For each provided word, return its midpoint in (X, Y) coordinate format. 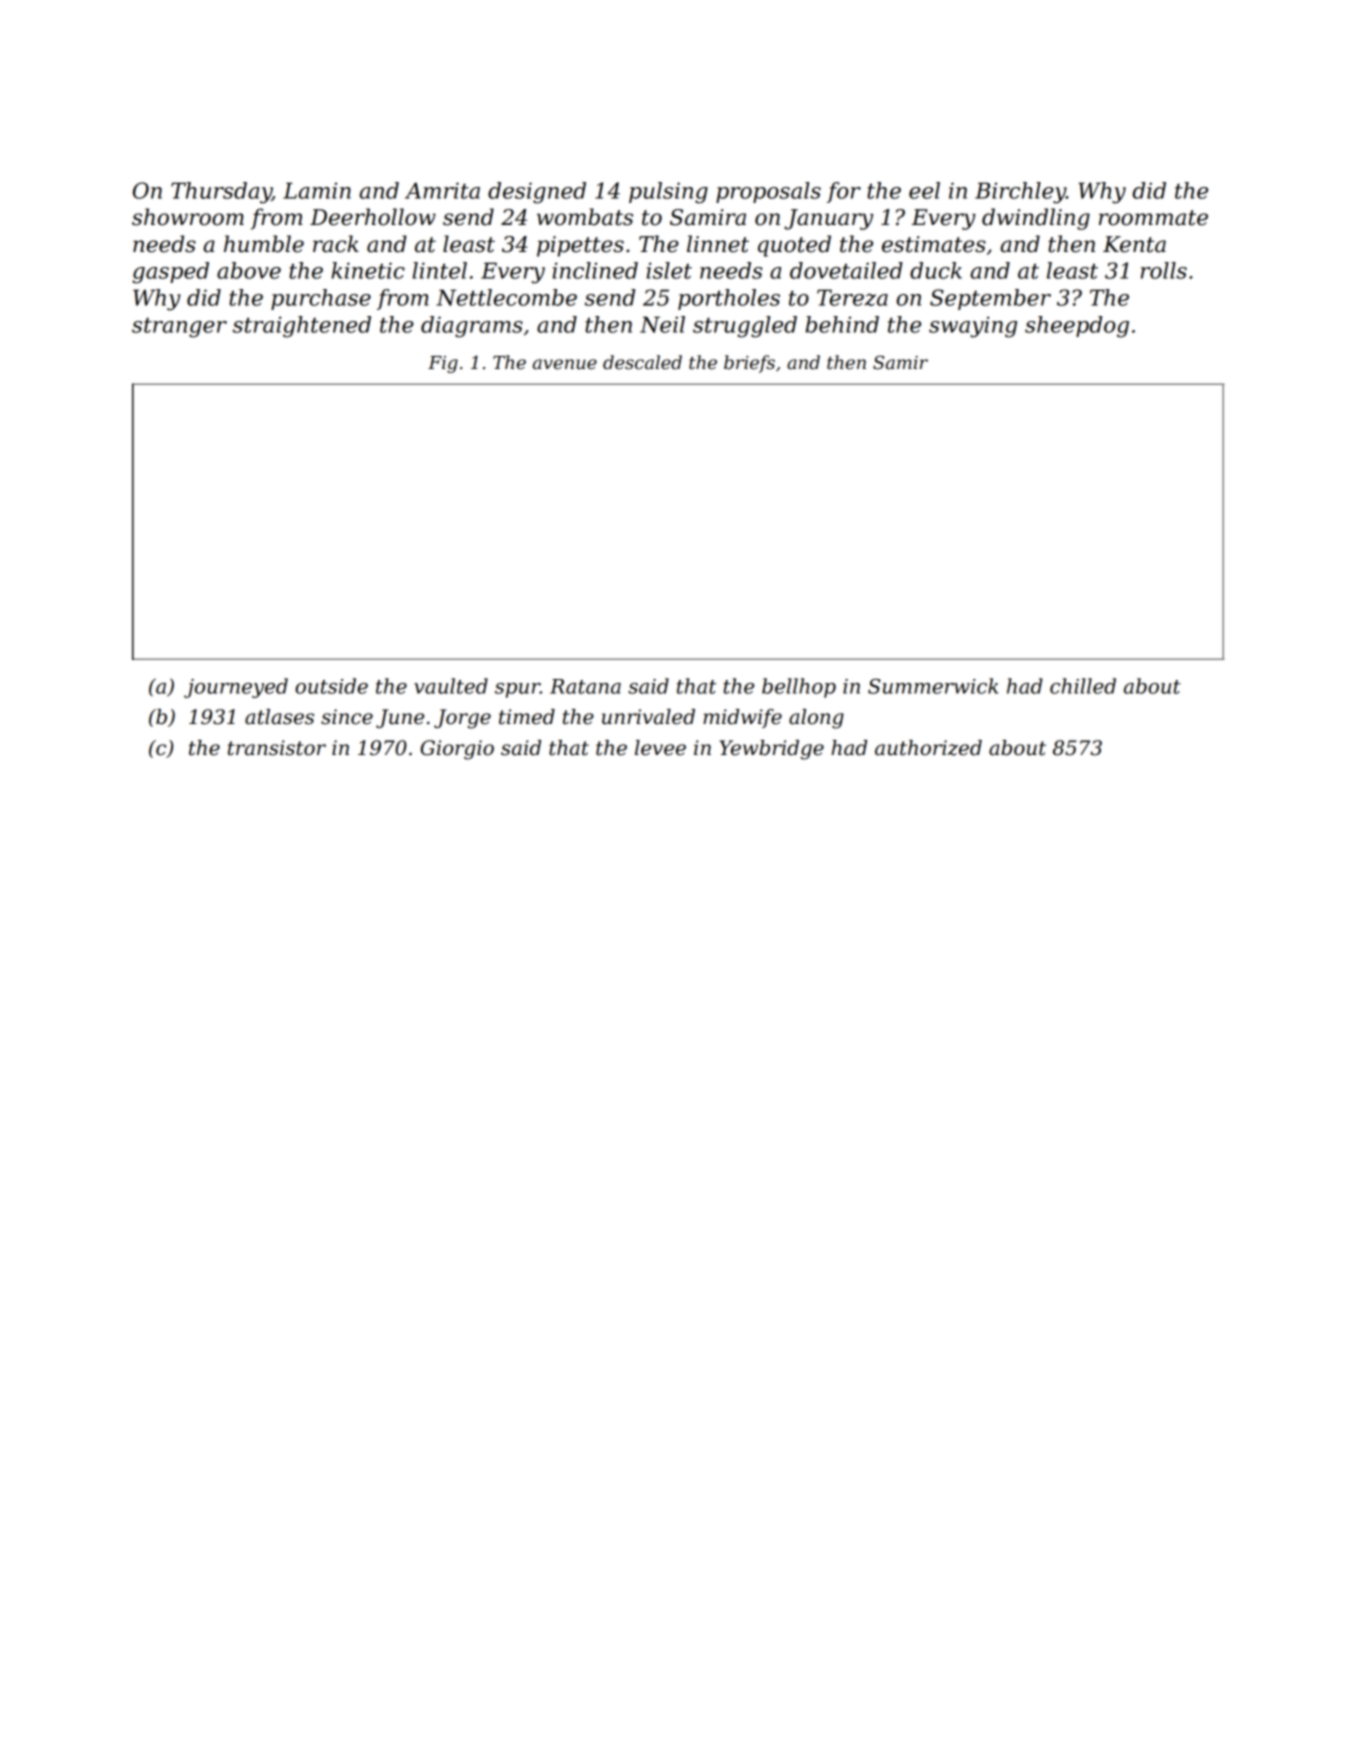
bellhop (799, 688)
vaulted (451, 686)
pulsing (668, 193)
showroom (188, 217)
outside (331, 686)
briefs (749, 364)
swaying (973, 327)
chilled (1083, 686)
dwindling (1036, 219)
